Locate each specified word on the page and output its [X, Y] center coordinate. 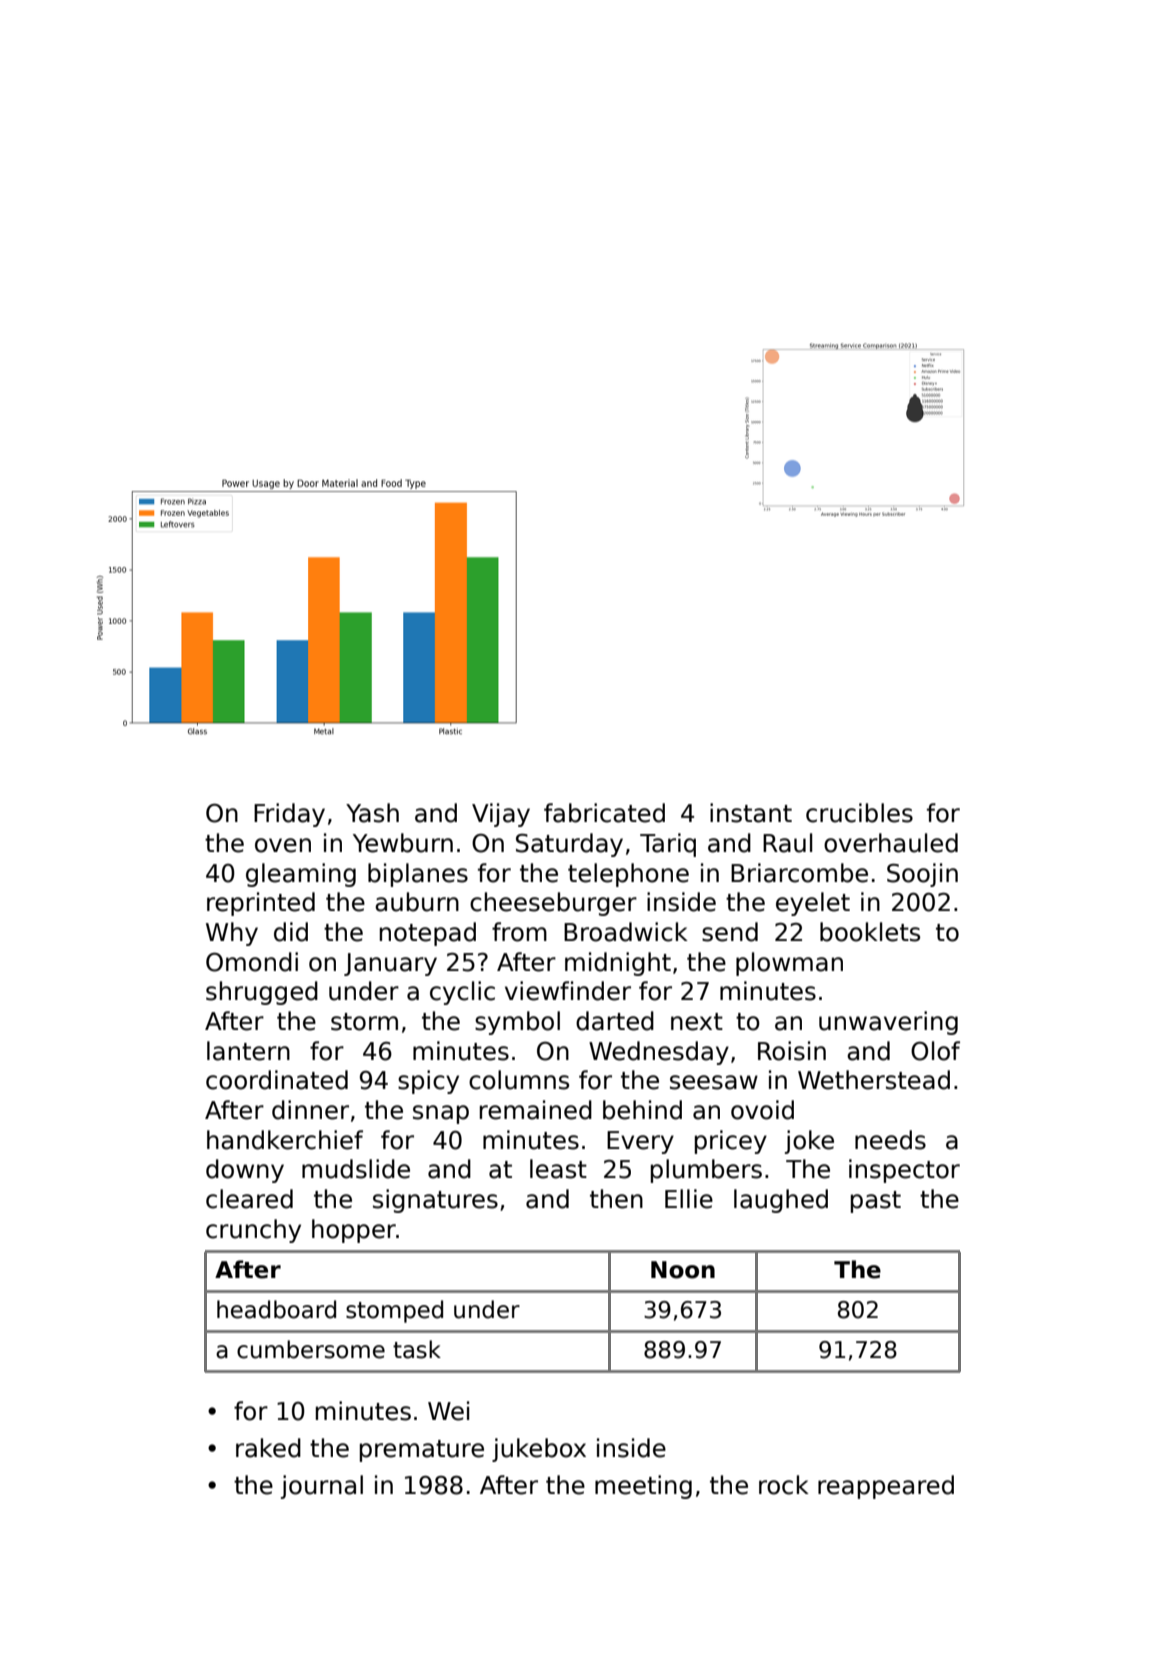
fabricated [604, 813]
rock [784, 1485]
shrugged [262, 993]
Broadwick [626, 932]
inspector [904, 1171]
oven [283, 845]
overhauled [891, 843]
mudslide [356, 1169]
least [558, 1169]
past [876, 1202]
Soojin [922, 875]
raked [268, 1448]
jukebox [539, 1450]
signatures [435, 1201]
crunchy [253, 1231]
